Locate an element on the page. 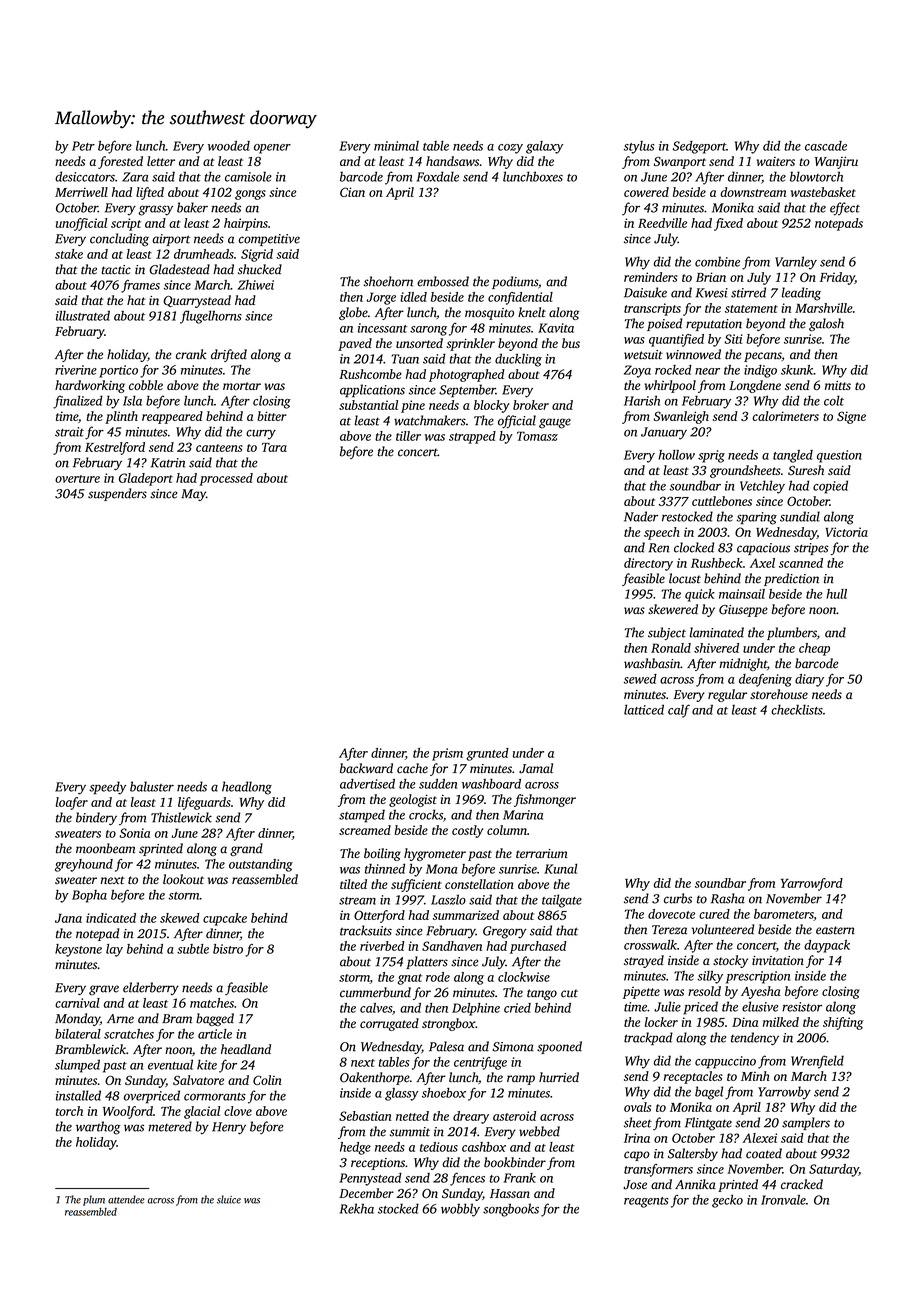  pipette is located at coordinates (641, 993).
